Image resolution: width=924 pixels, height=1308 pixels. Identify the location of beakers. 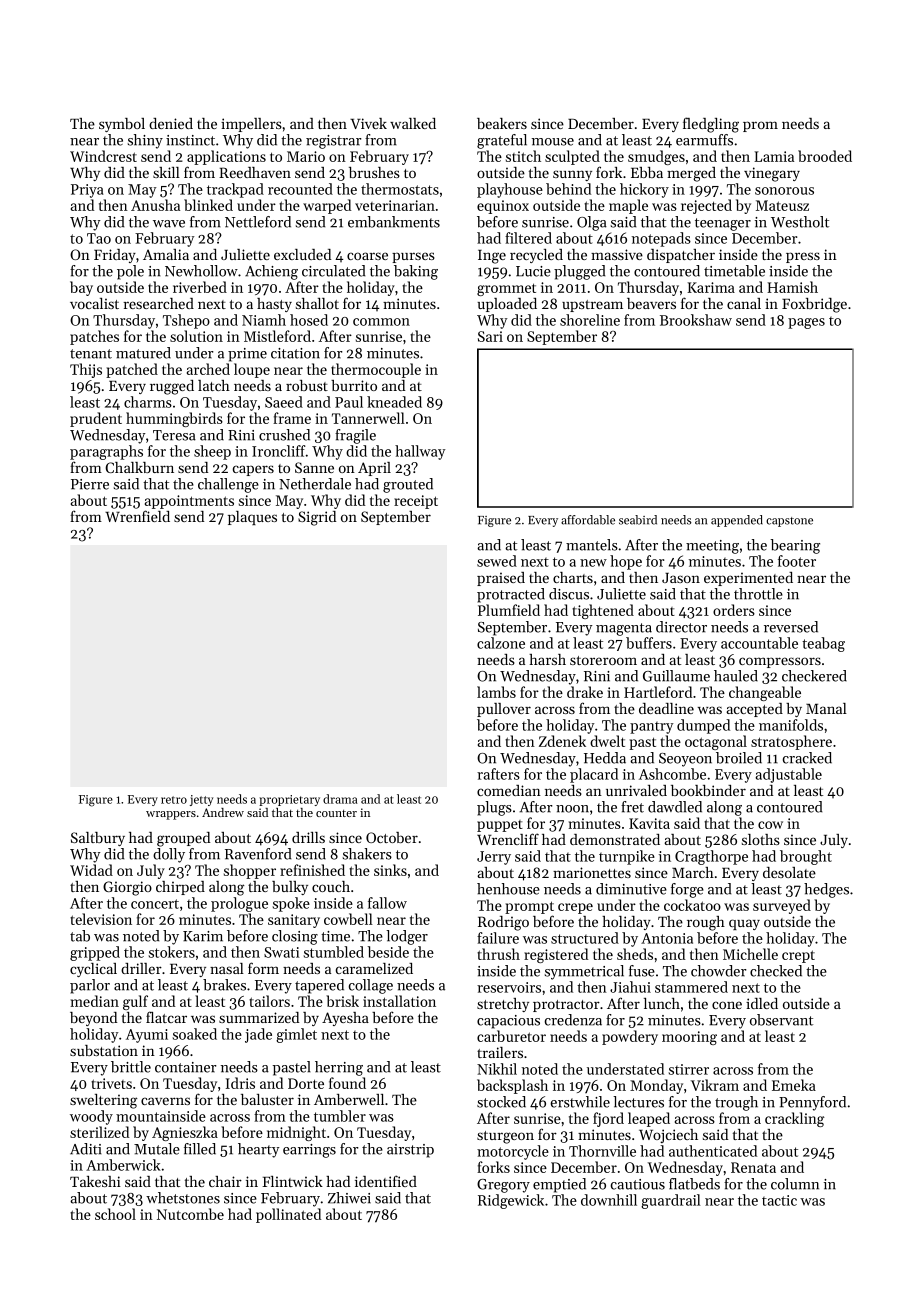
(502, 123).
